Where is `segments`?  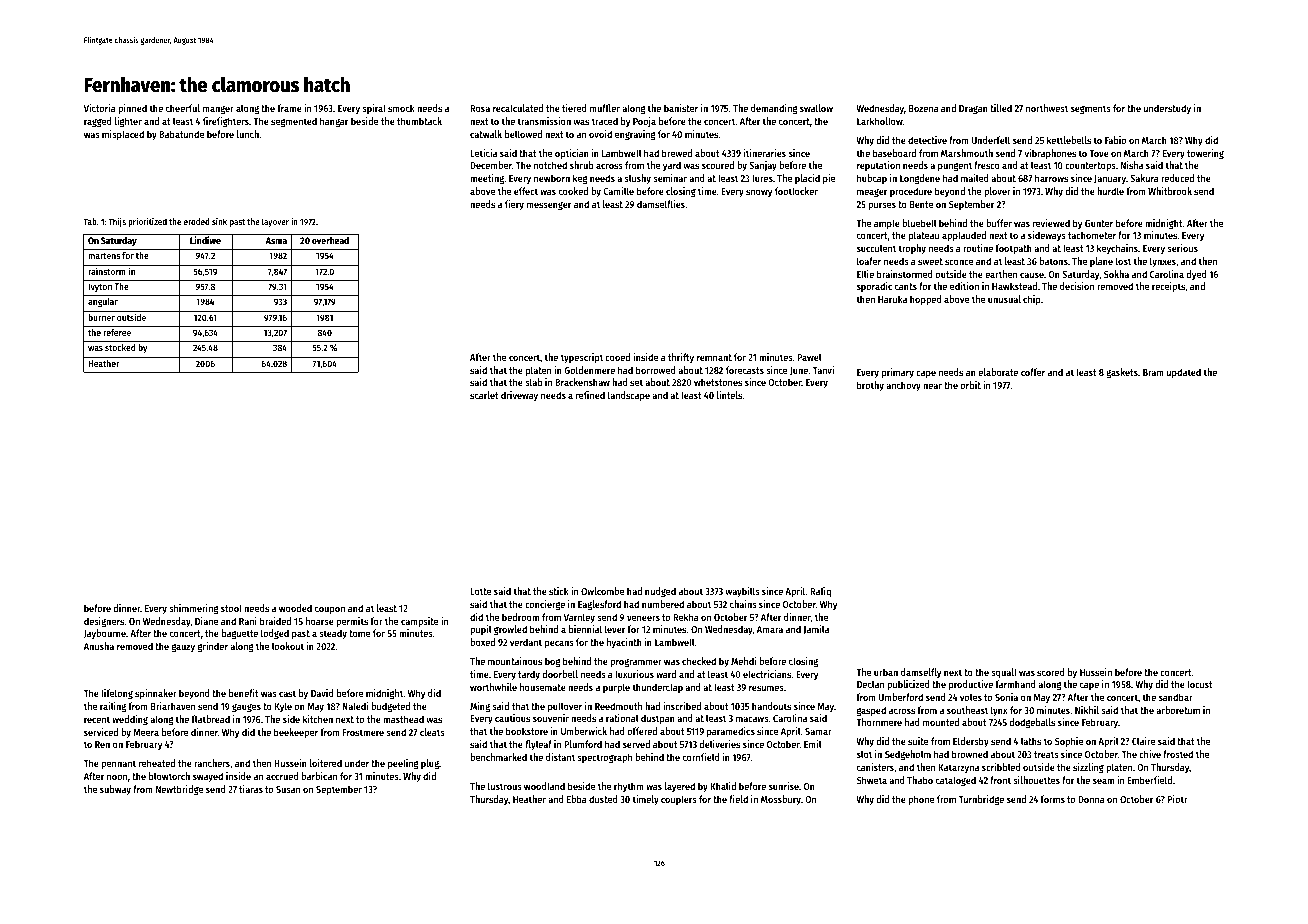 segments is located at coordinates (1091, 109).
